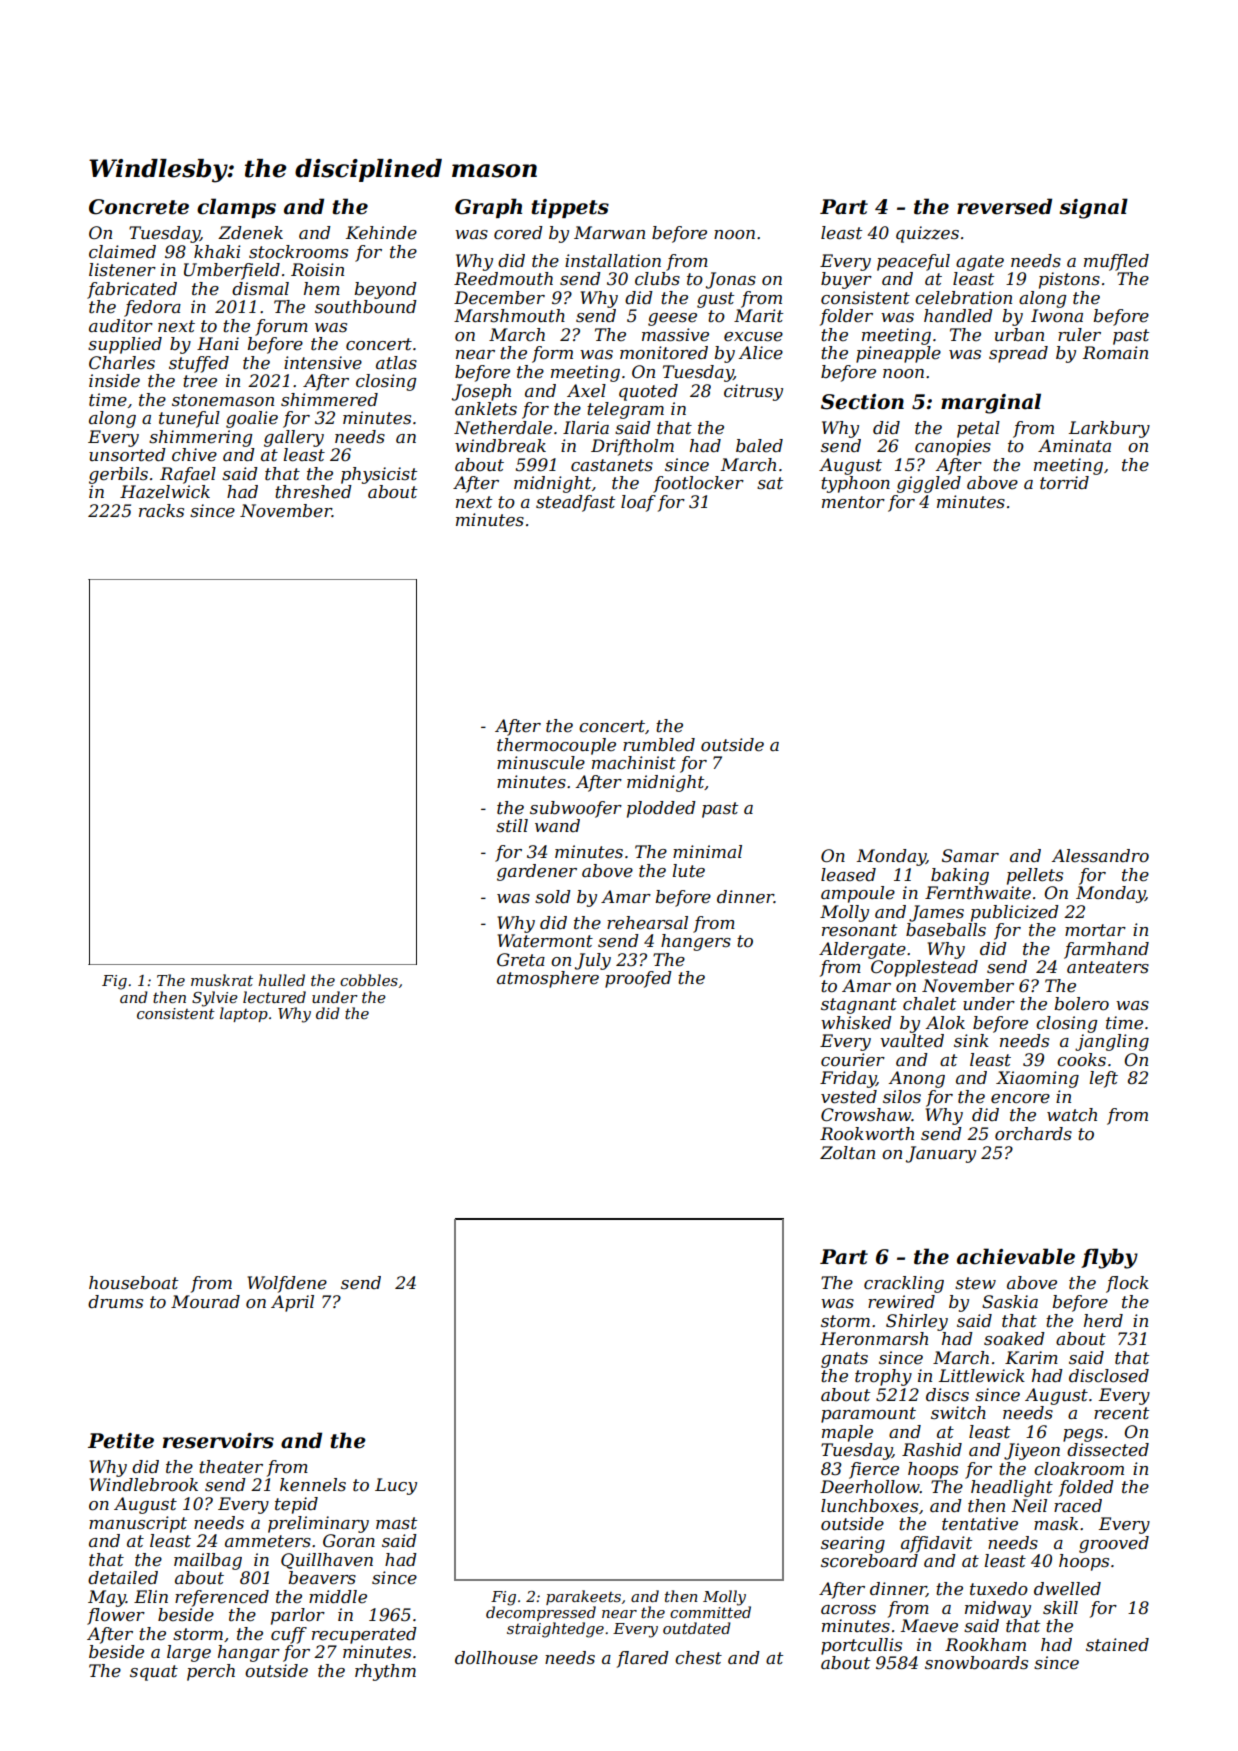 The height and width of the screenshot is (1751, 1238). What do you see at coordinates (1115, 352) in the screenshot?
I see `Romain` at bounding box center [1115, 352].
